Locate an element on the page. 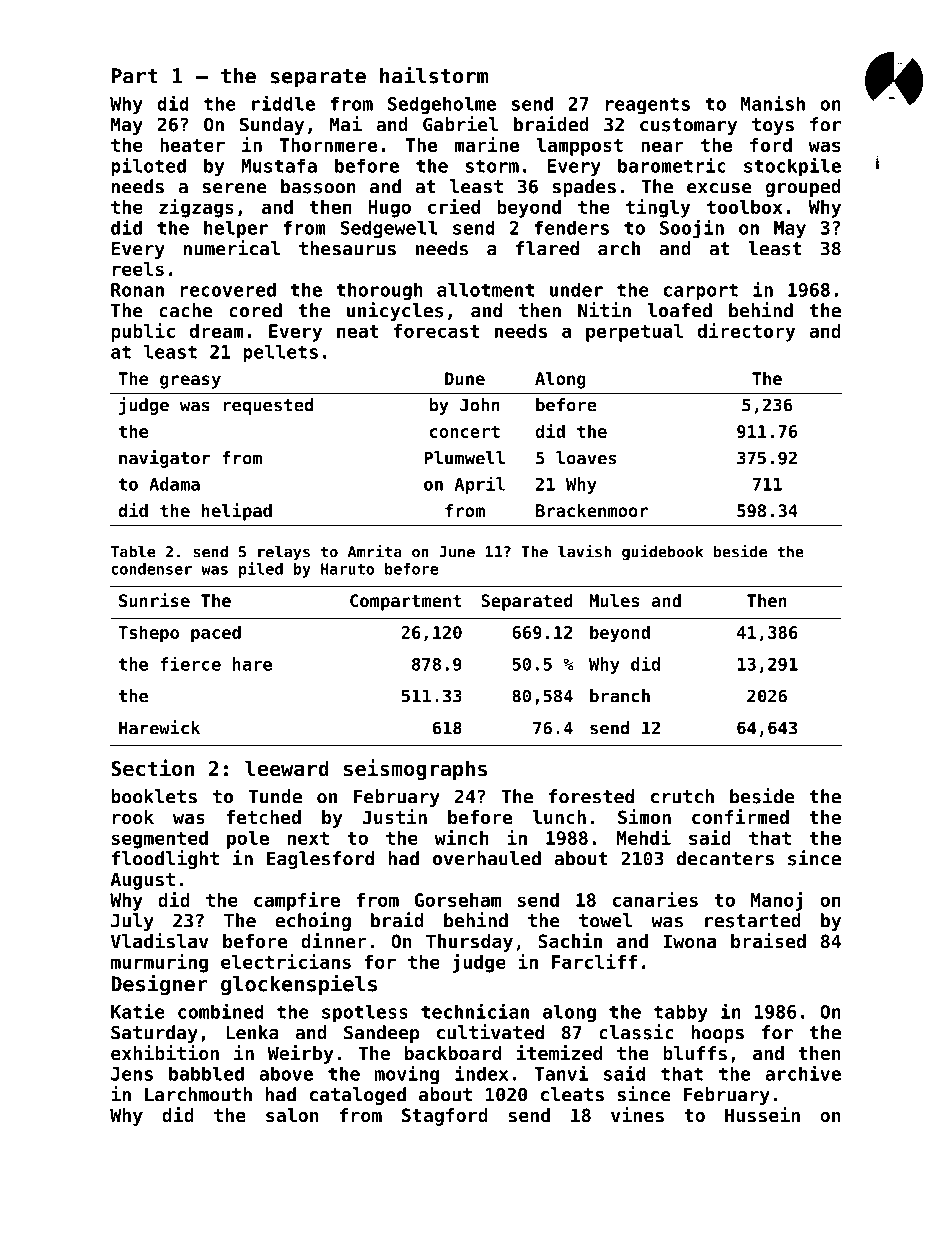 This document has width=952, height=1233. guidebook is located at coordinates (662, 553).
